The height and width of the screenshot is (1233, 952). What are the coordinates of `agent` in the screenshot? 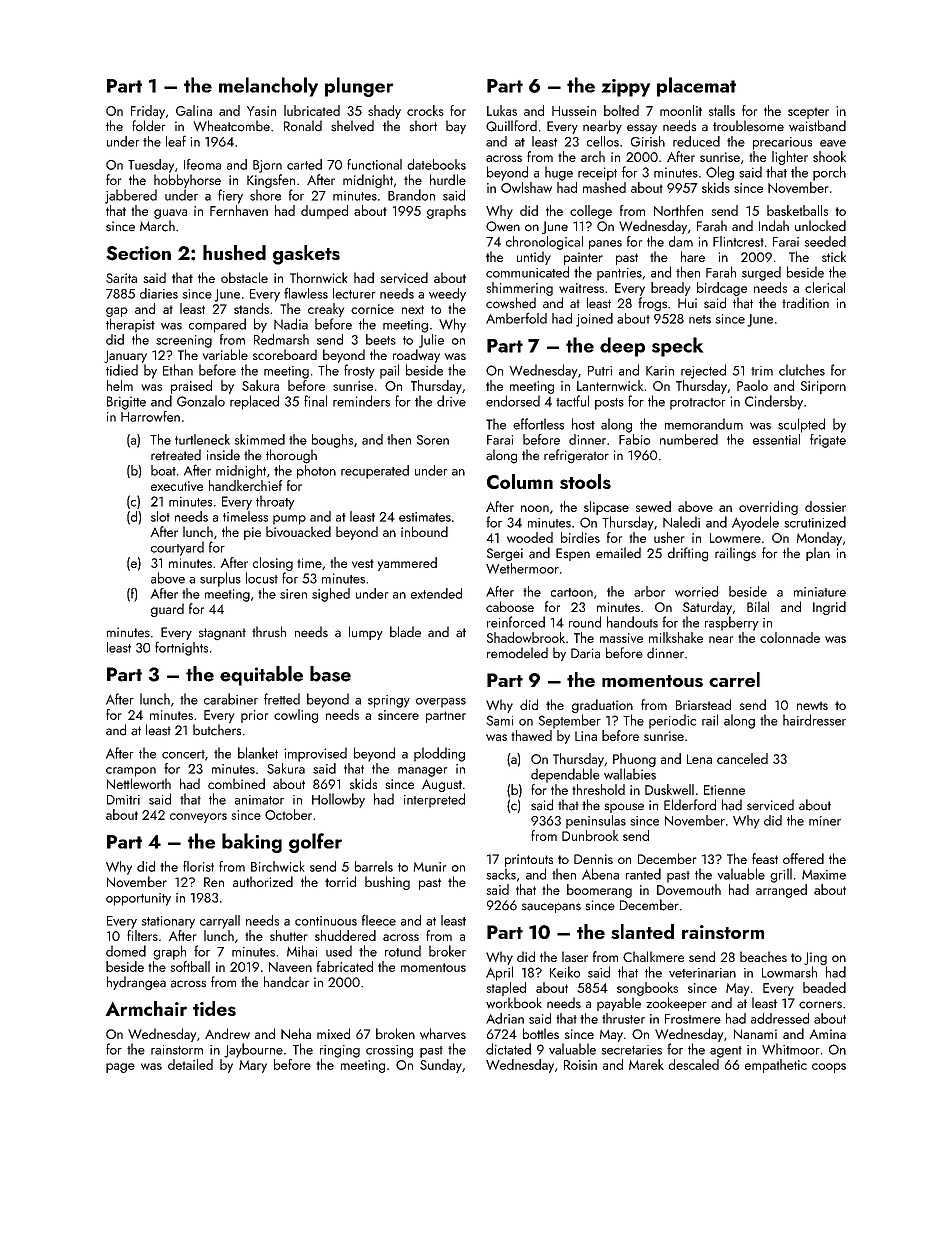 It's located at (726, 1052).
